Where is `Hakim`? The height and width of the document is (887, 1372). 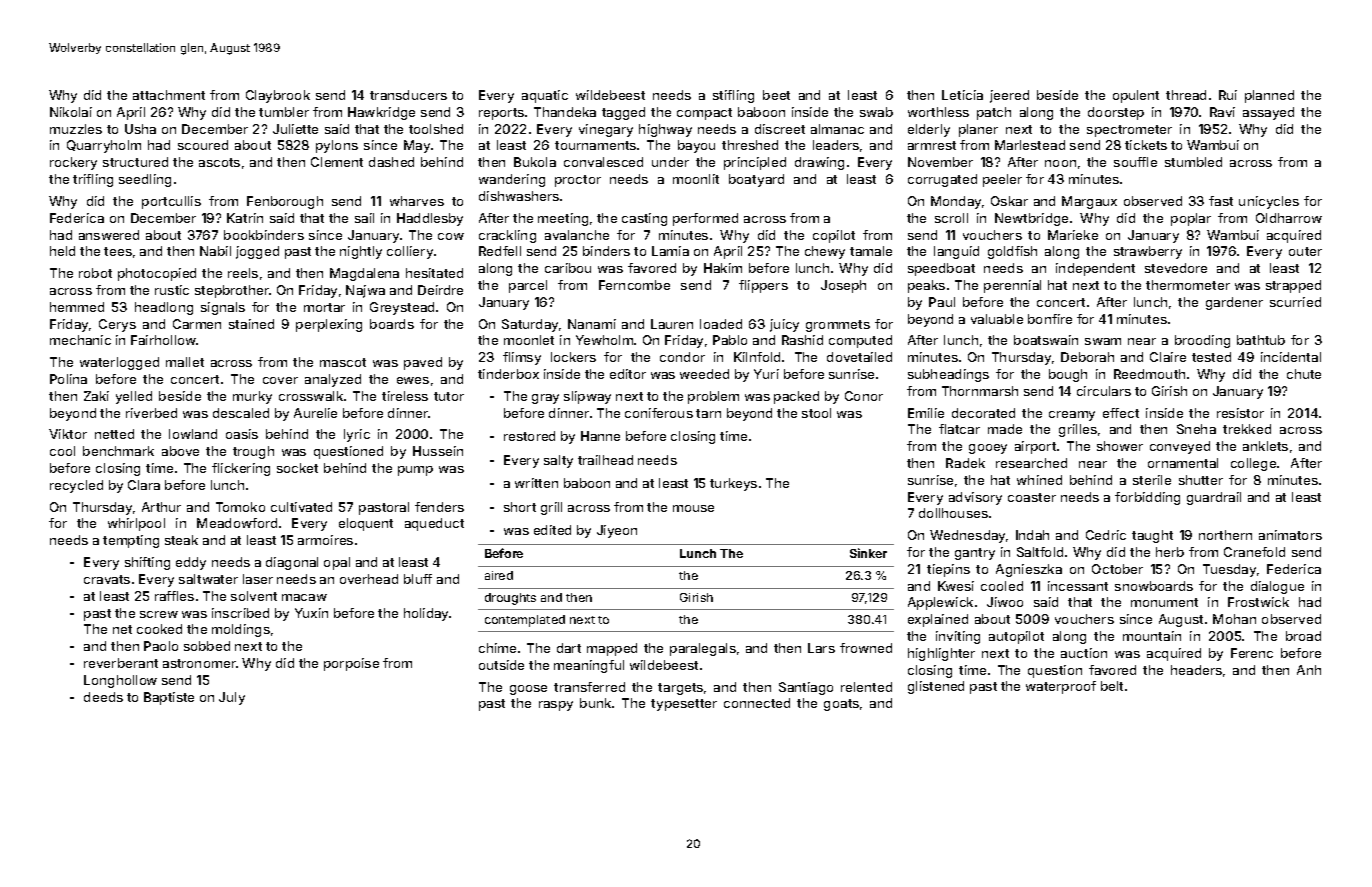 Hakim is located at coordinates (723, 268).
